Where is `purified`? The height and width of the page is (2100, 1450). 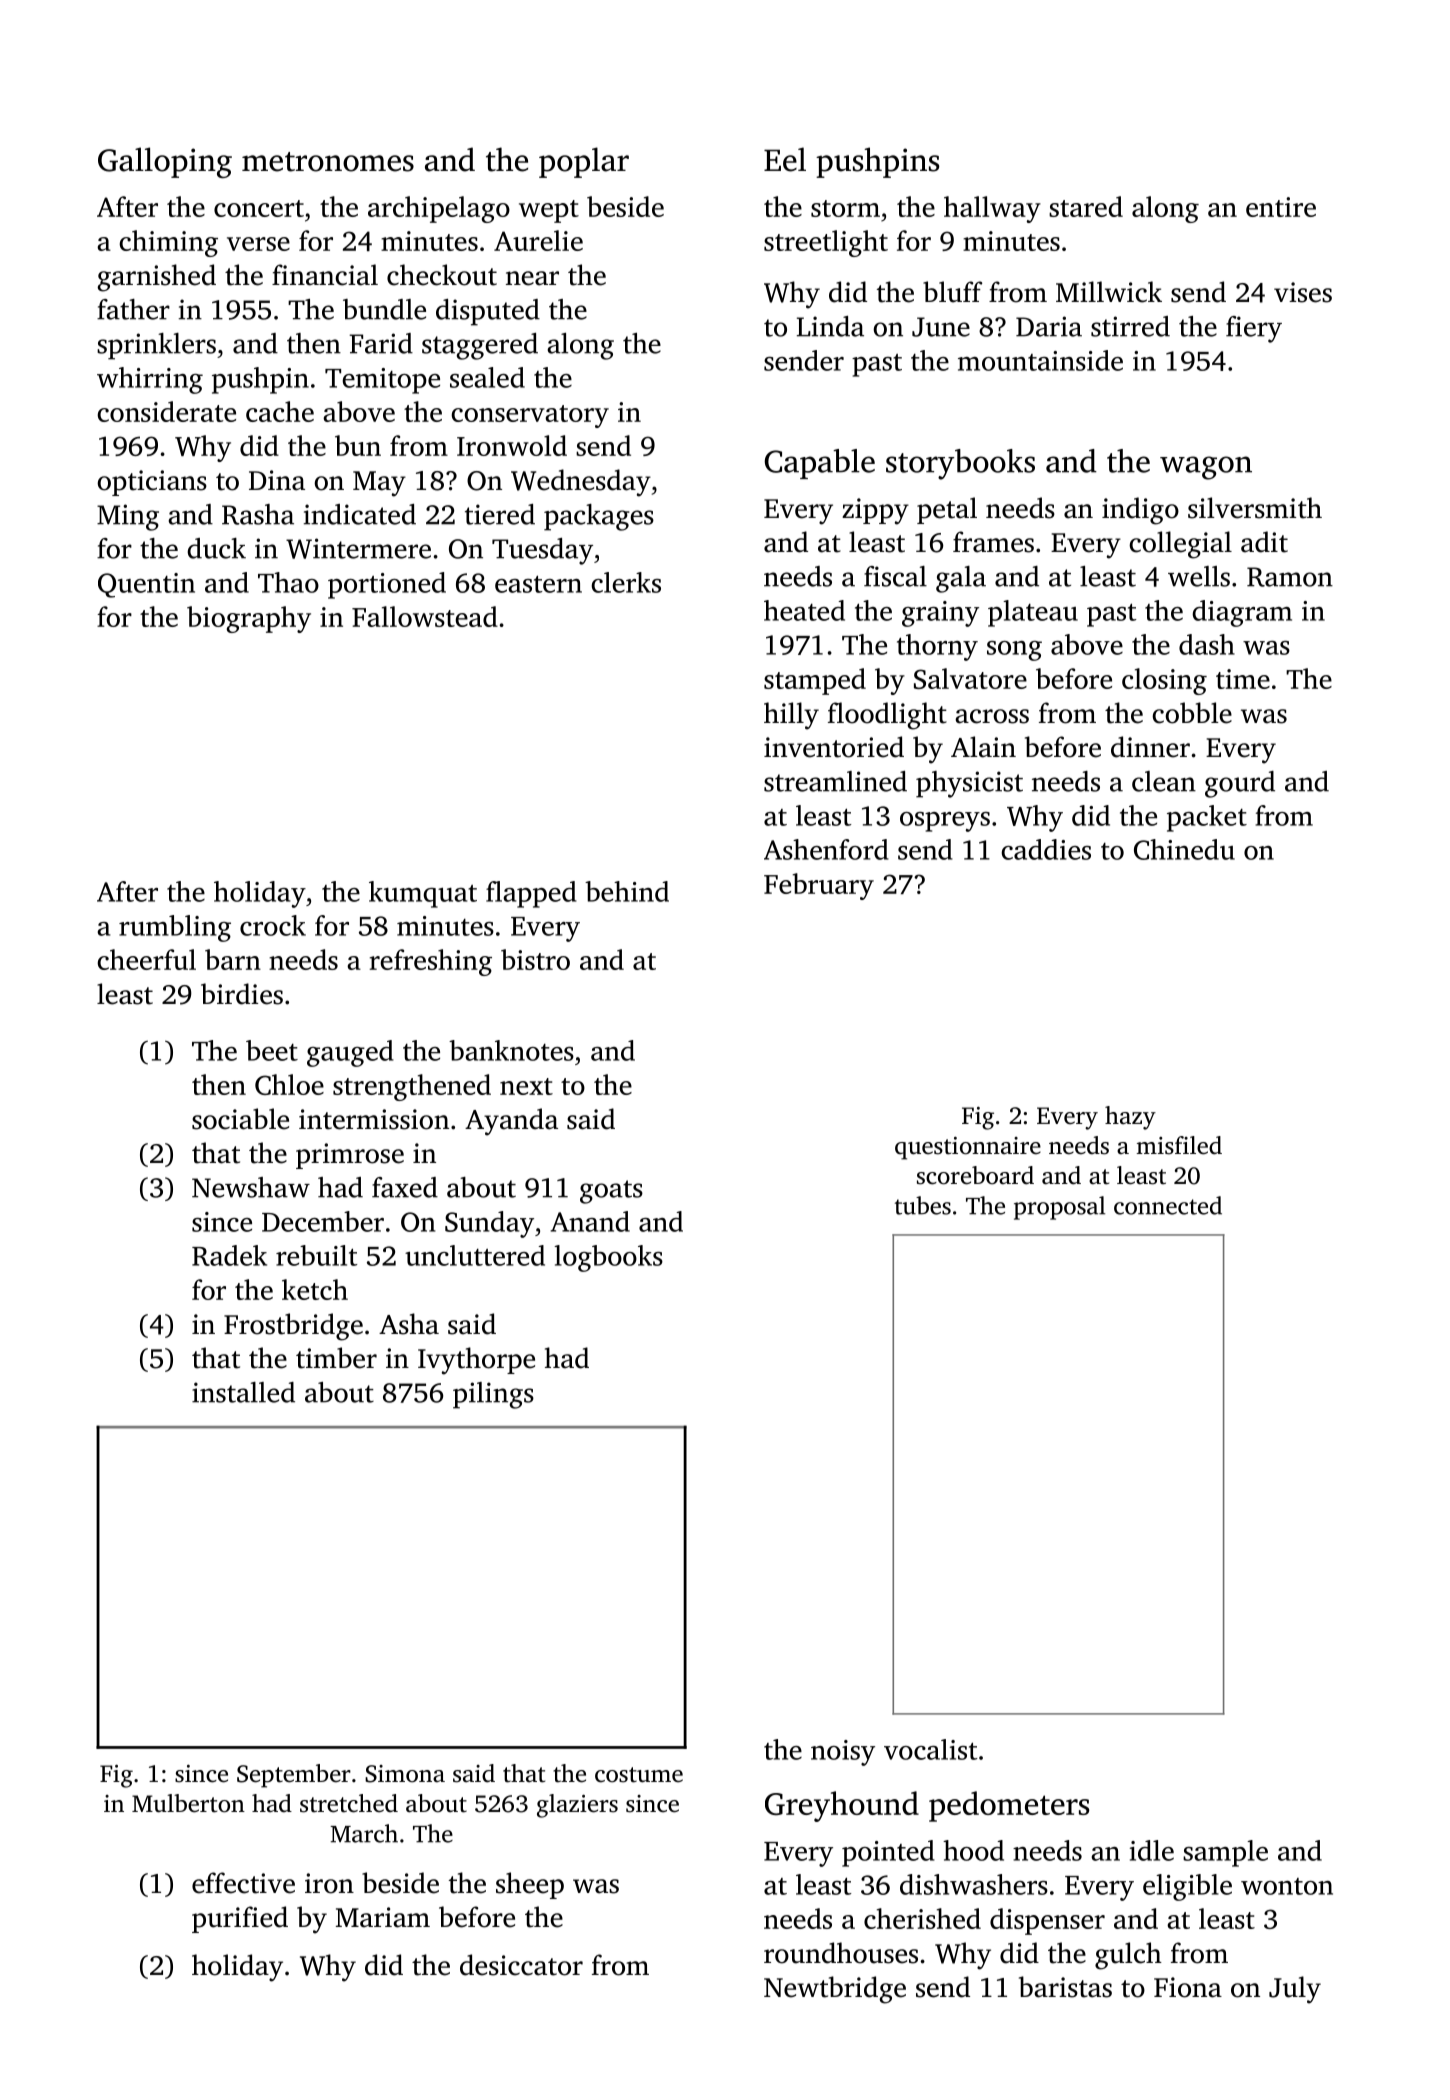
purified is located at coordinates (240, 1919).
